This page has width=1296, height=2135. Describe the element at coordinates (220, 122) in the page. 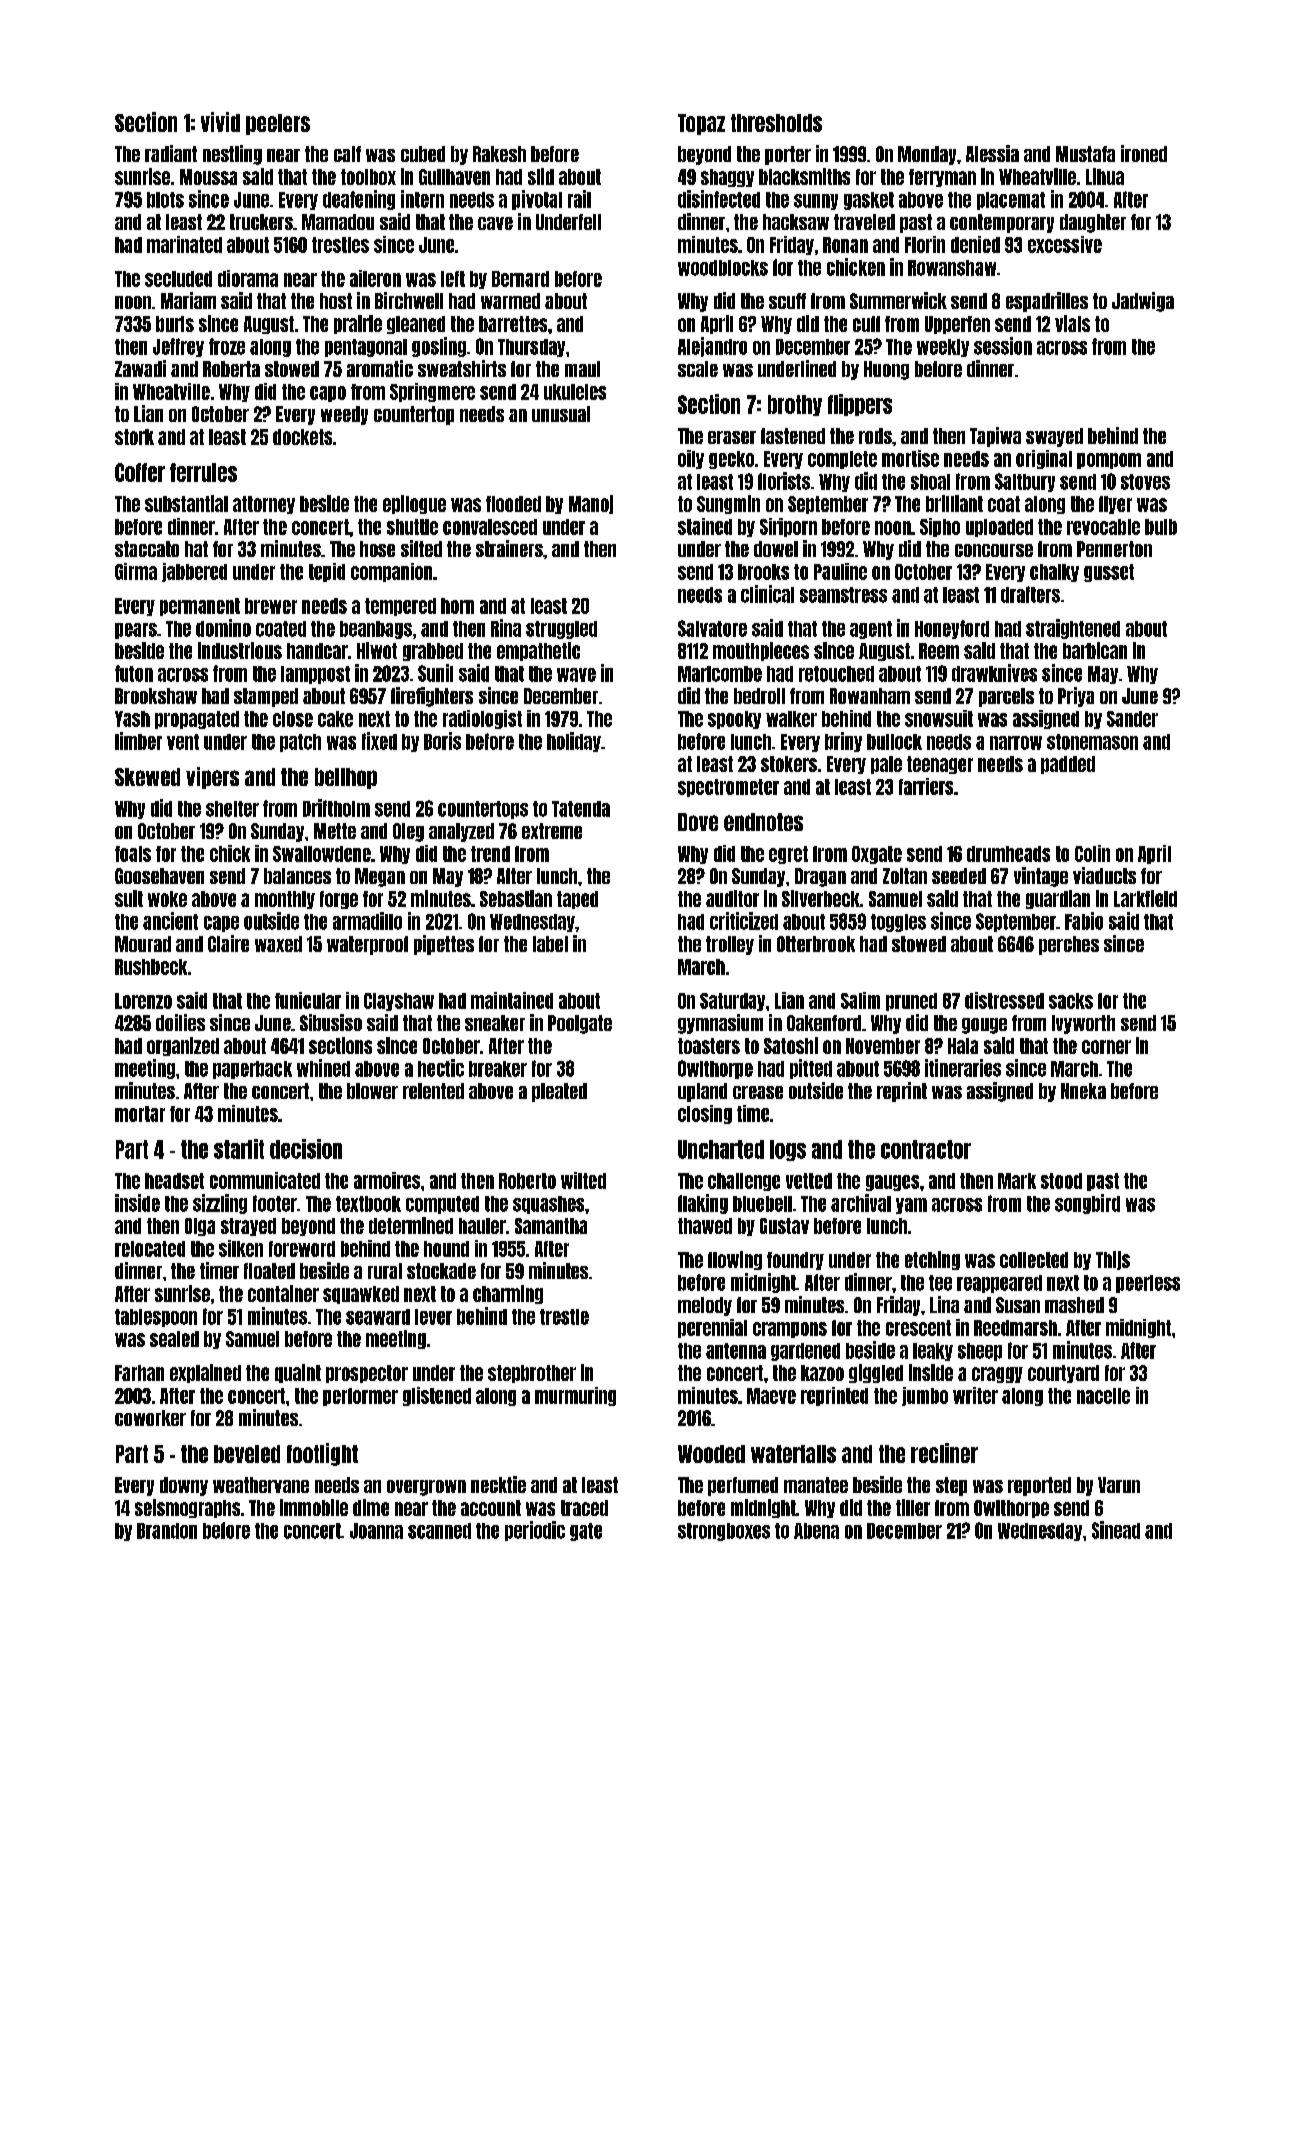

I see `vivid` at that location.
